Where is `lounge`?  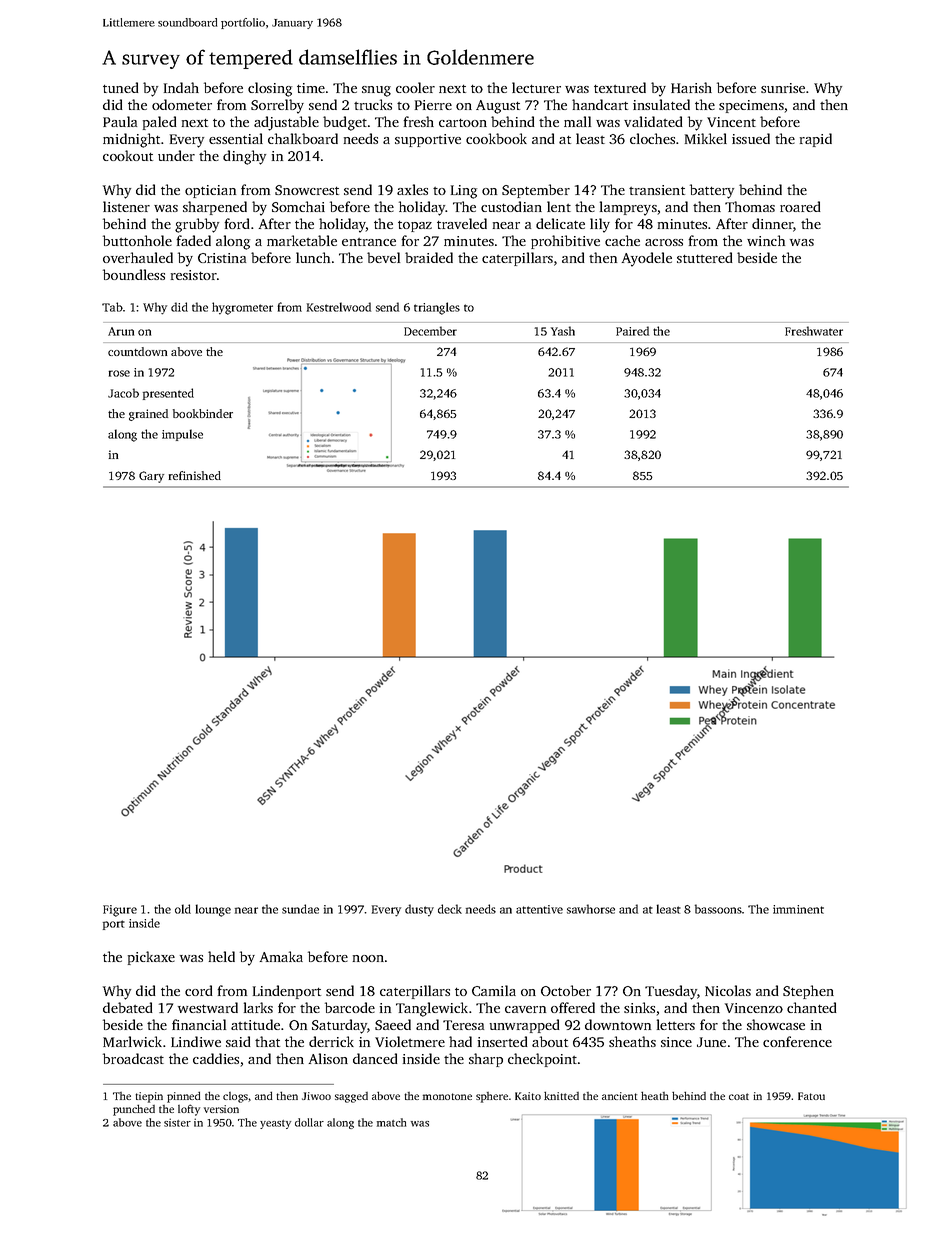
lounge is located at coordinates (213, 910).
